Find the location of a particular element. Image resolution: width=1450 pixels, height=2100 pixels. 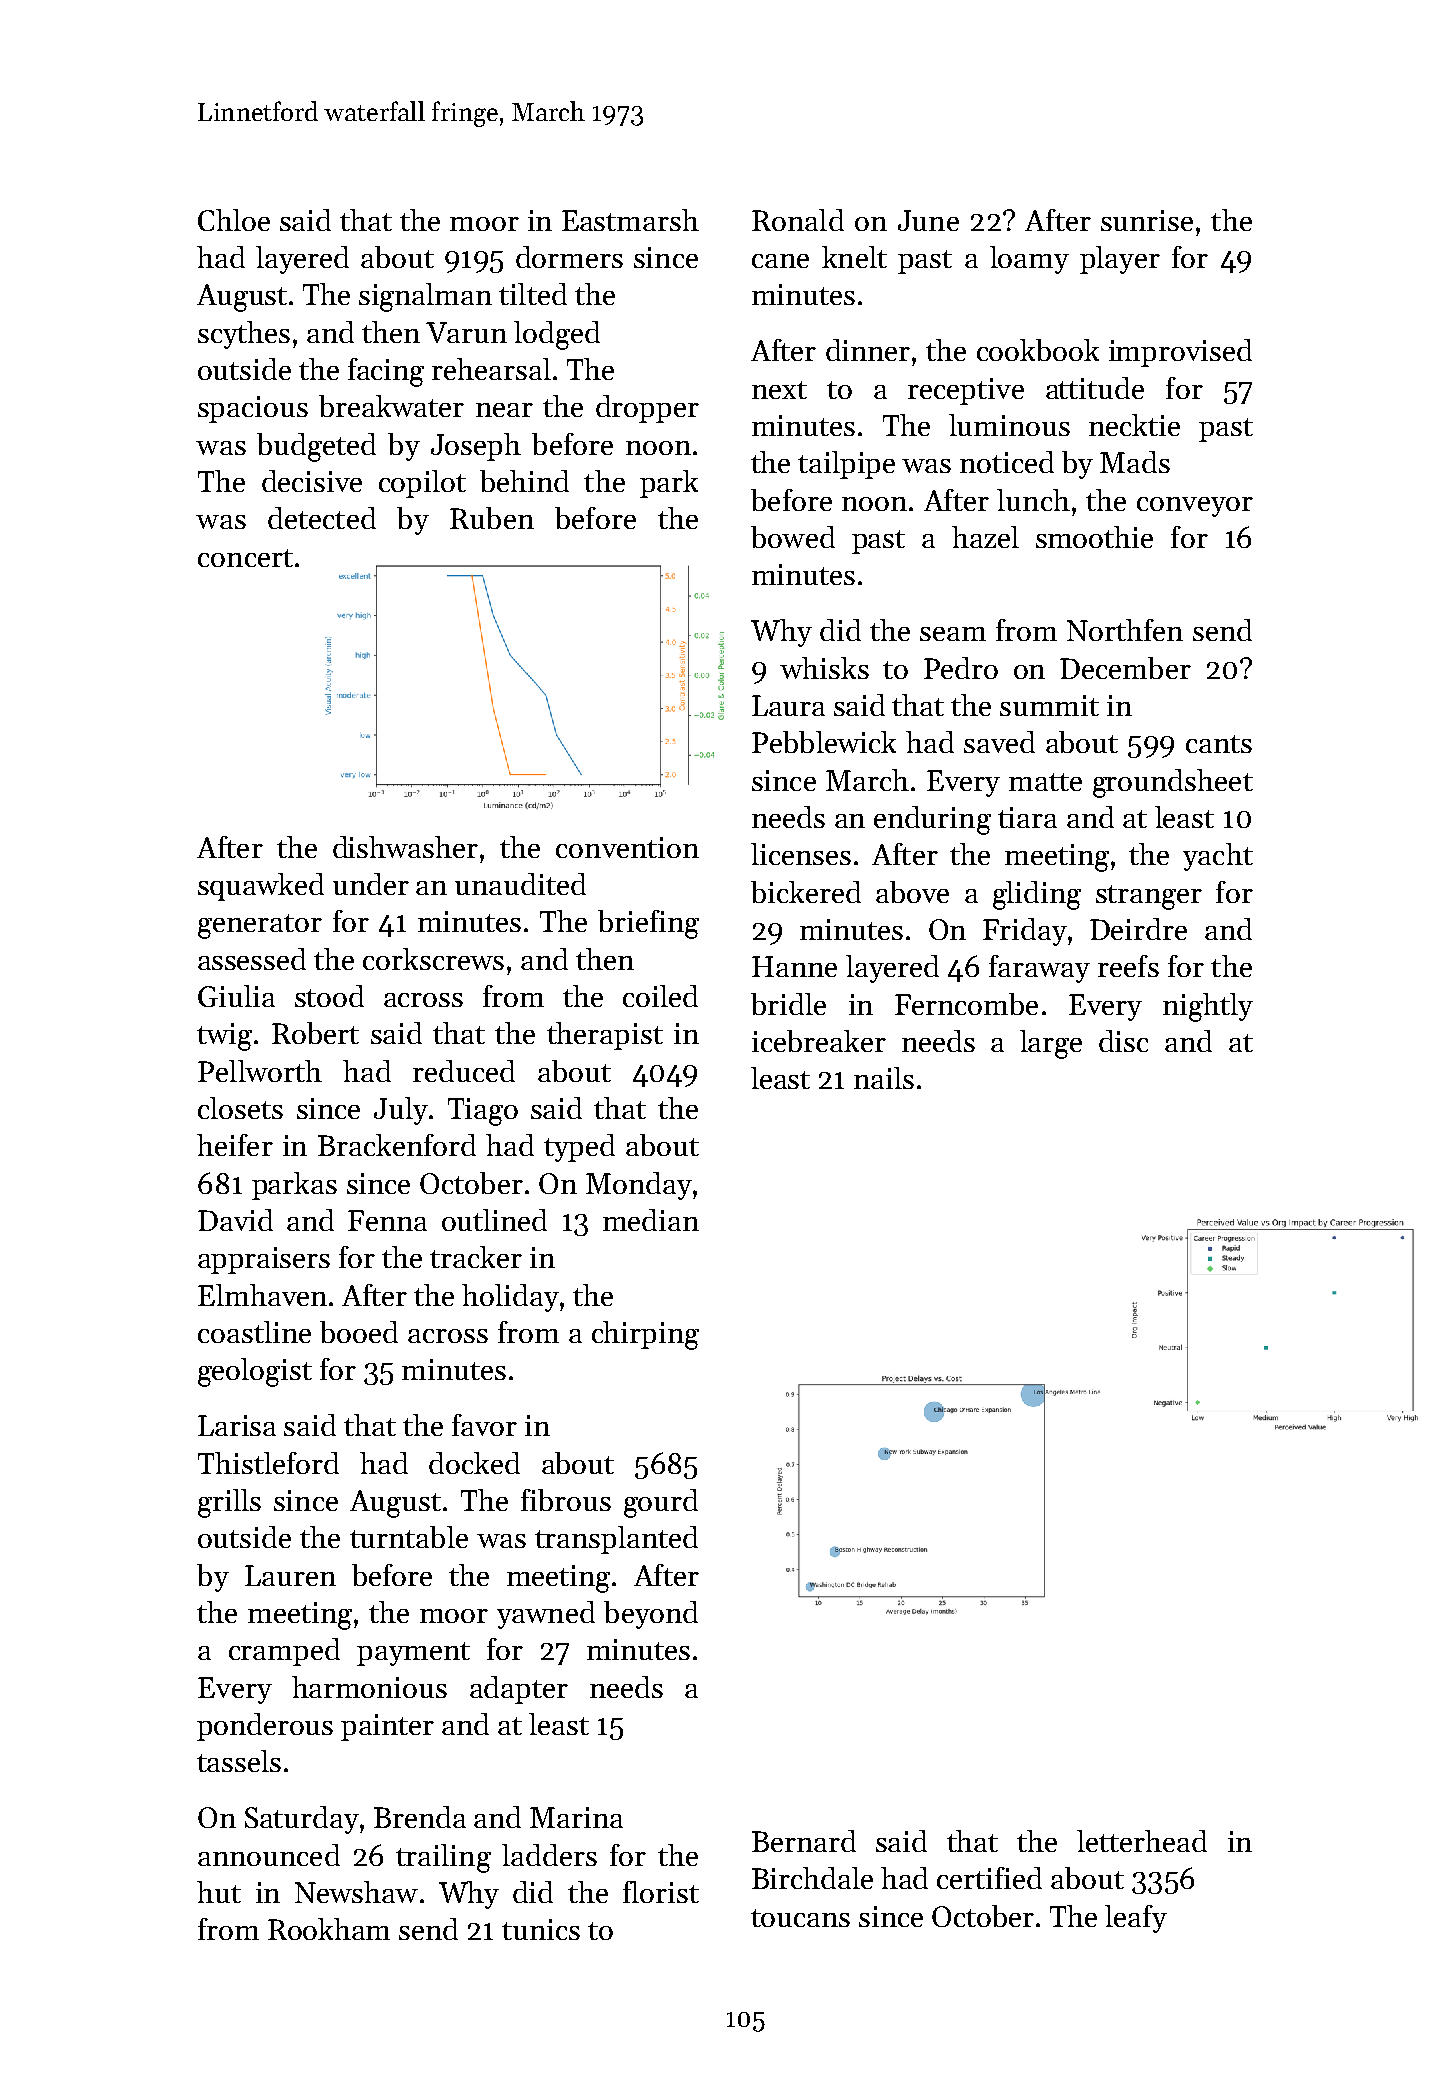

Ruben is located at coordinates (492, 518).
